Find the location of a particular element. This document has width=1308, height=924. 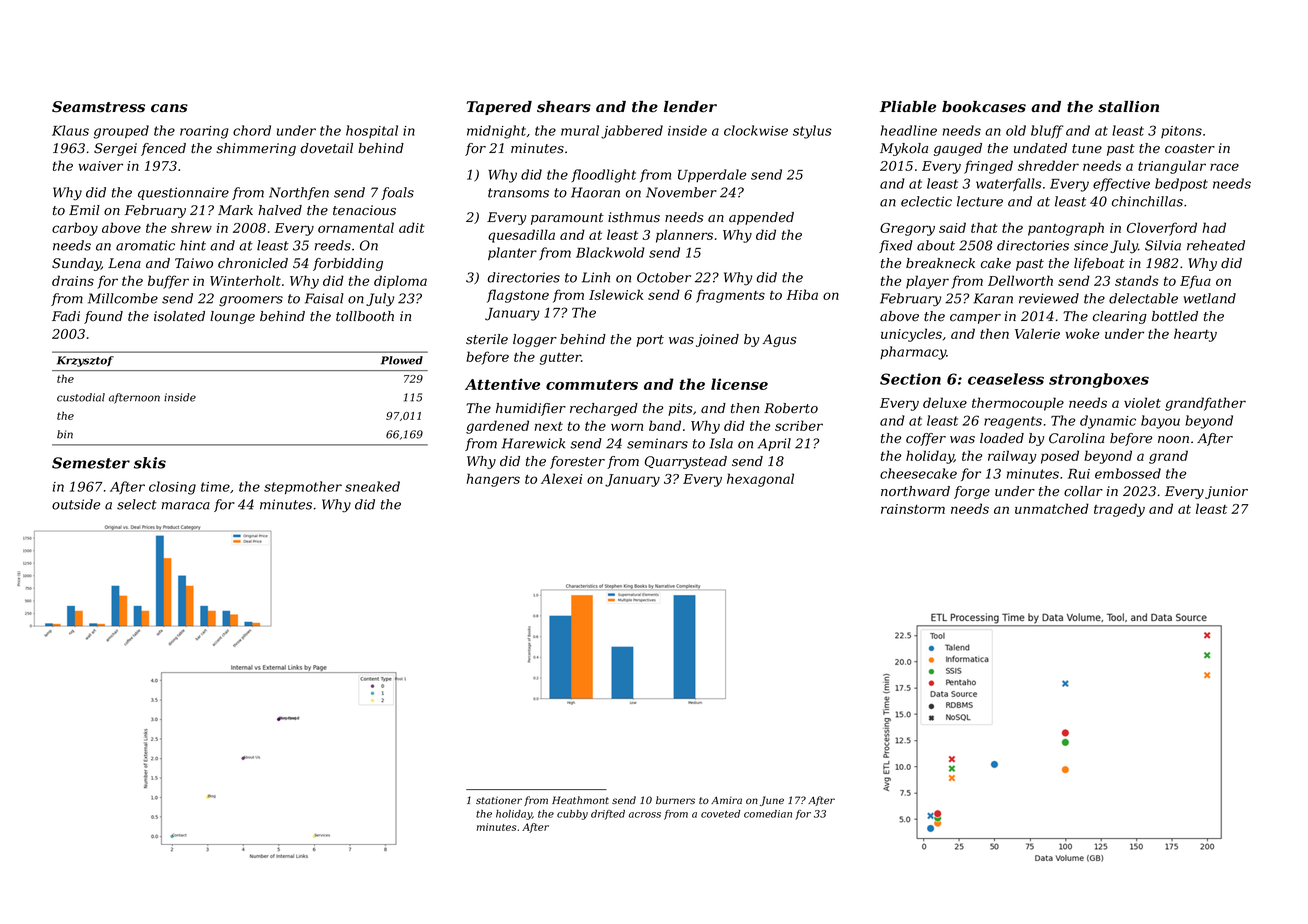

Haoran is located at coordinates (595, 192).
